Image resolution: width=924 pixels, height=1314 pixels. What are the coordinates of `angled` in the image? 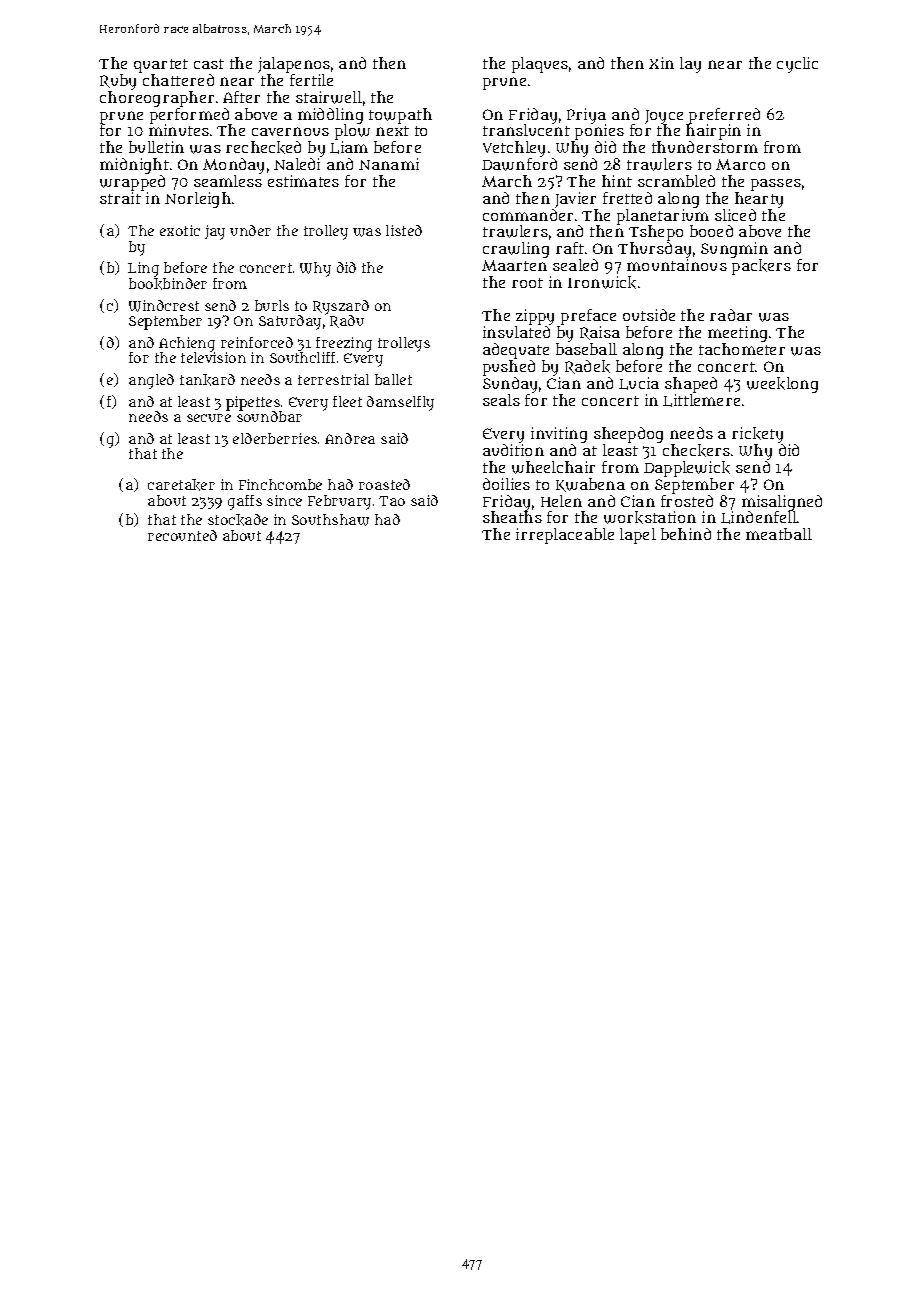 It's located at (151, 381).
